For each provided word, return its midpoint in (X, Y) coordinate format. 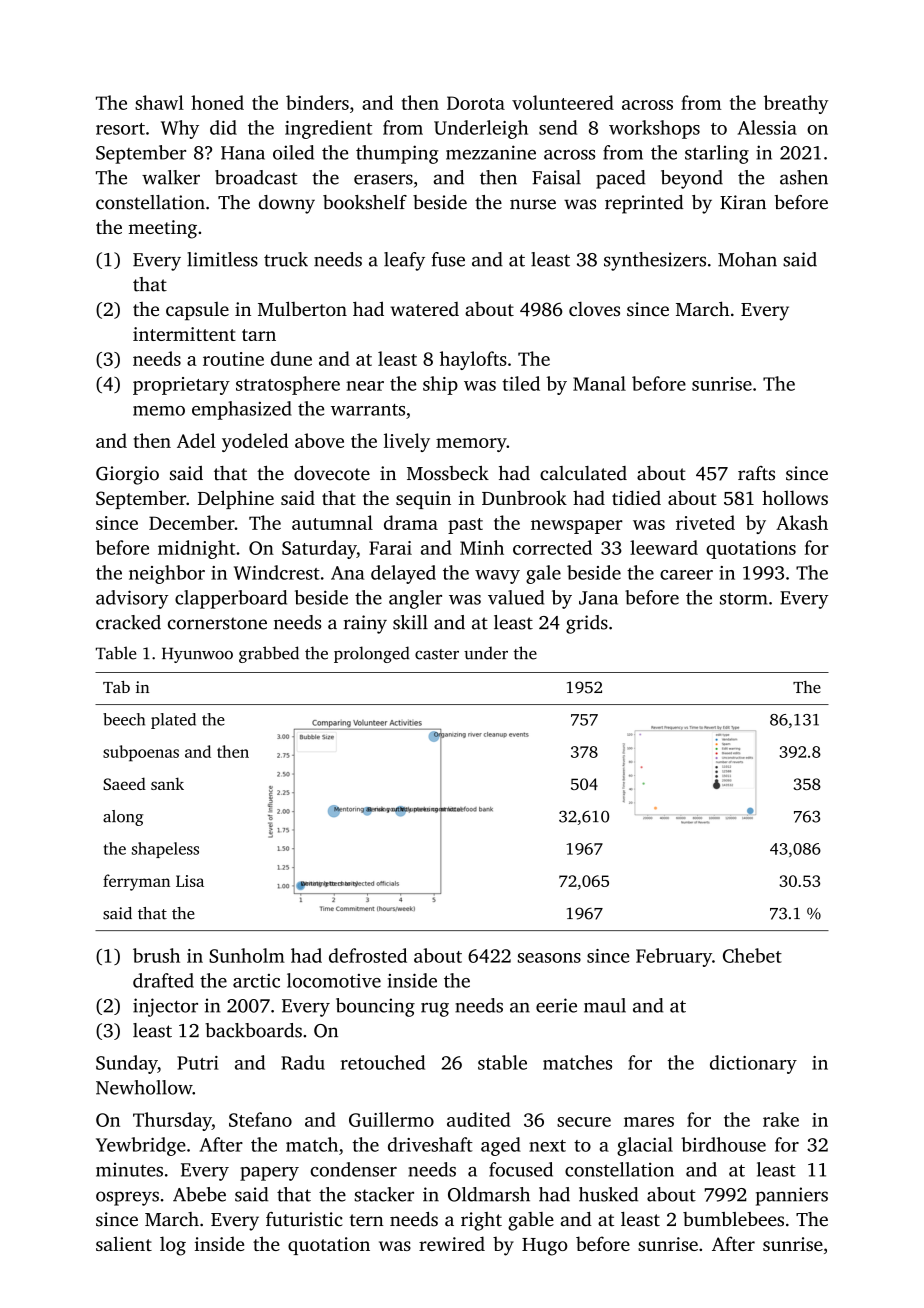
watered (425, 309)
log (173, 1246)
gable (531, 1221)
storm (744, 599)
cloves (594, 308)
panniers (792, 1196)
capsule (197, 311)
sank (167, 783)
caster (437, 654)
